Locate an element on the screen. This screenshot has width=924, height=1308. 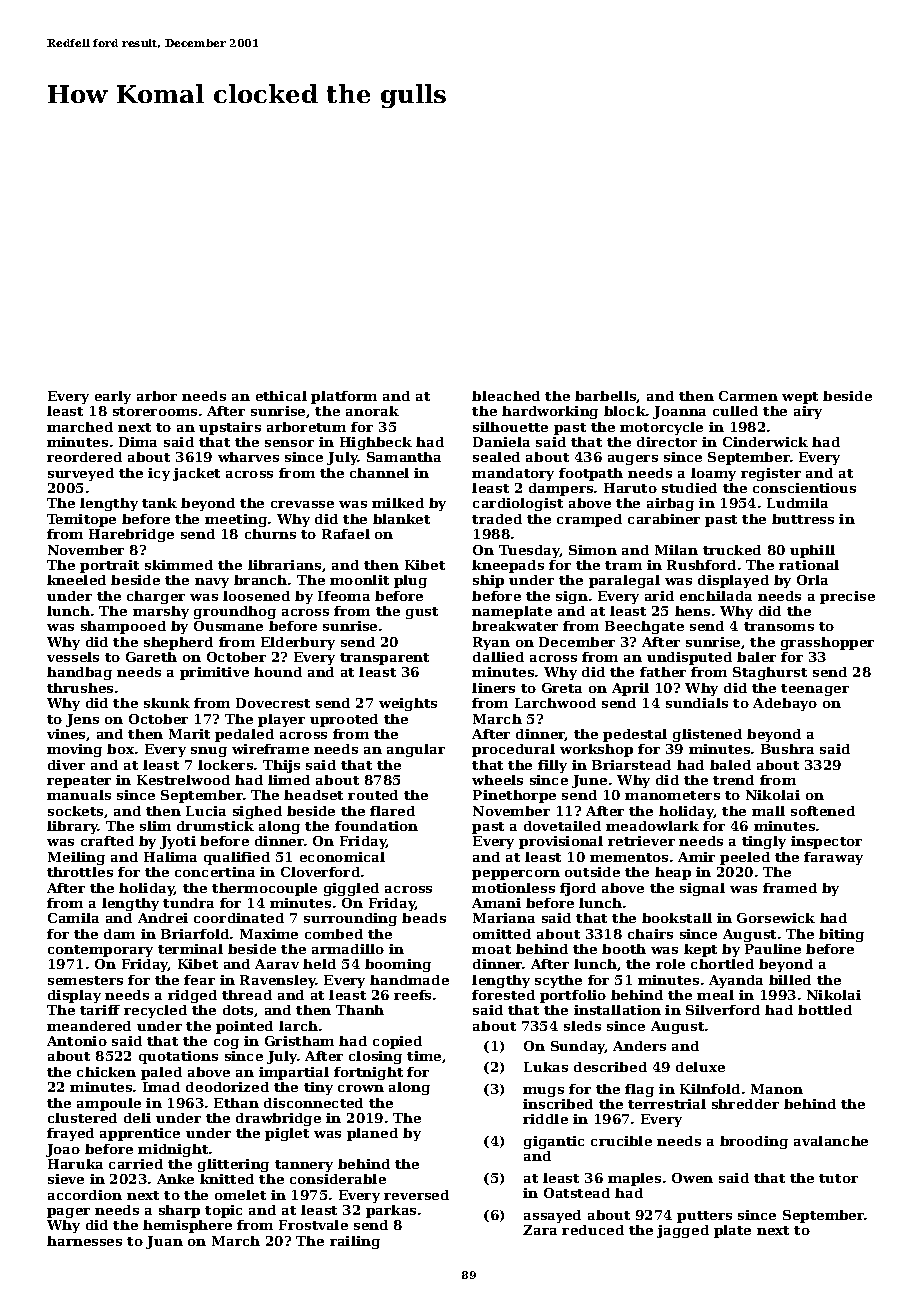
weights is located at coordinates (408, 704).
